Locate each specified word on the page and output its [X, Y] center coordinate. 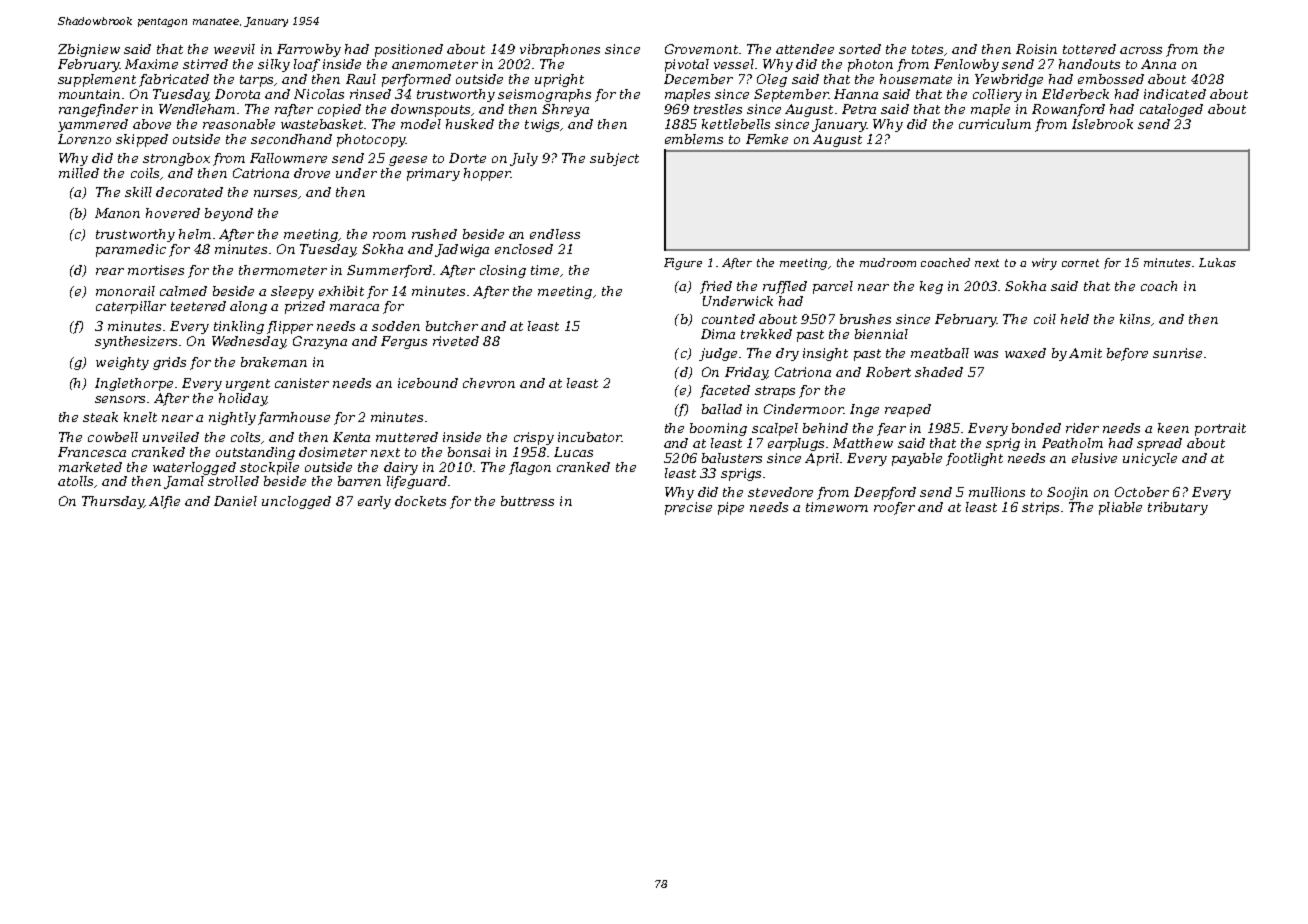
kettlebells [736, 124]
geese [408, 161]
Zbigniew [89, 50]
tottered [1089, 49]
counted [728, 319]
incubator [590, 437]
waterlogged [194, 468]
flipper [290, 327]
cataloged [1171, 110]
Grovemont [701, 49]
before [1127, 354]
